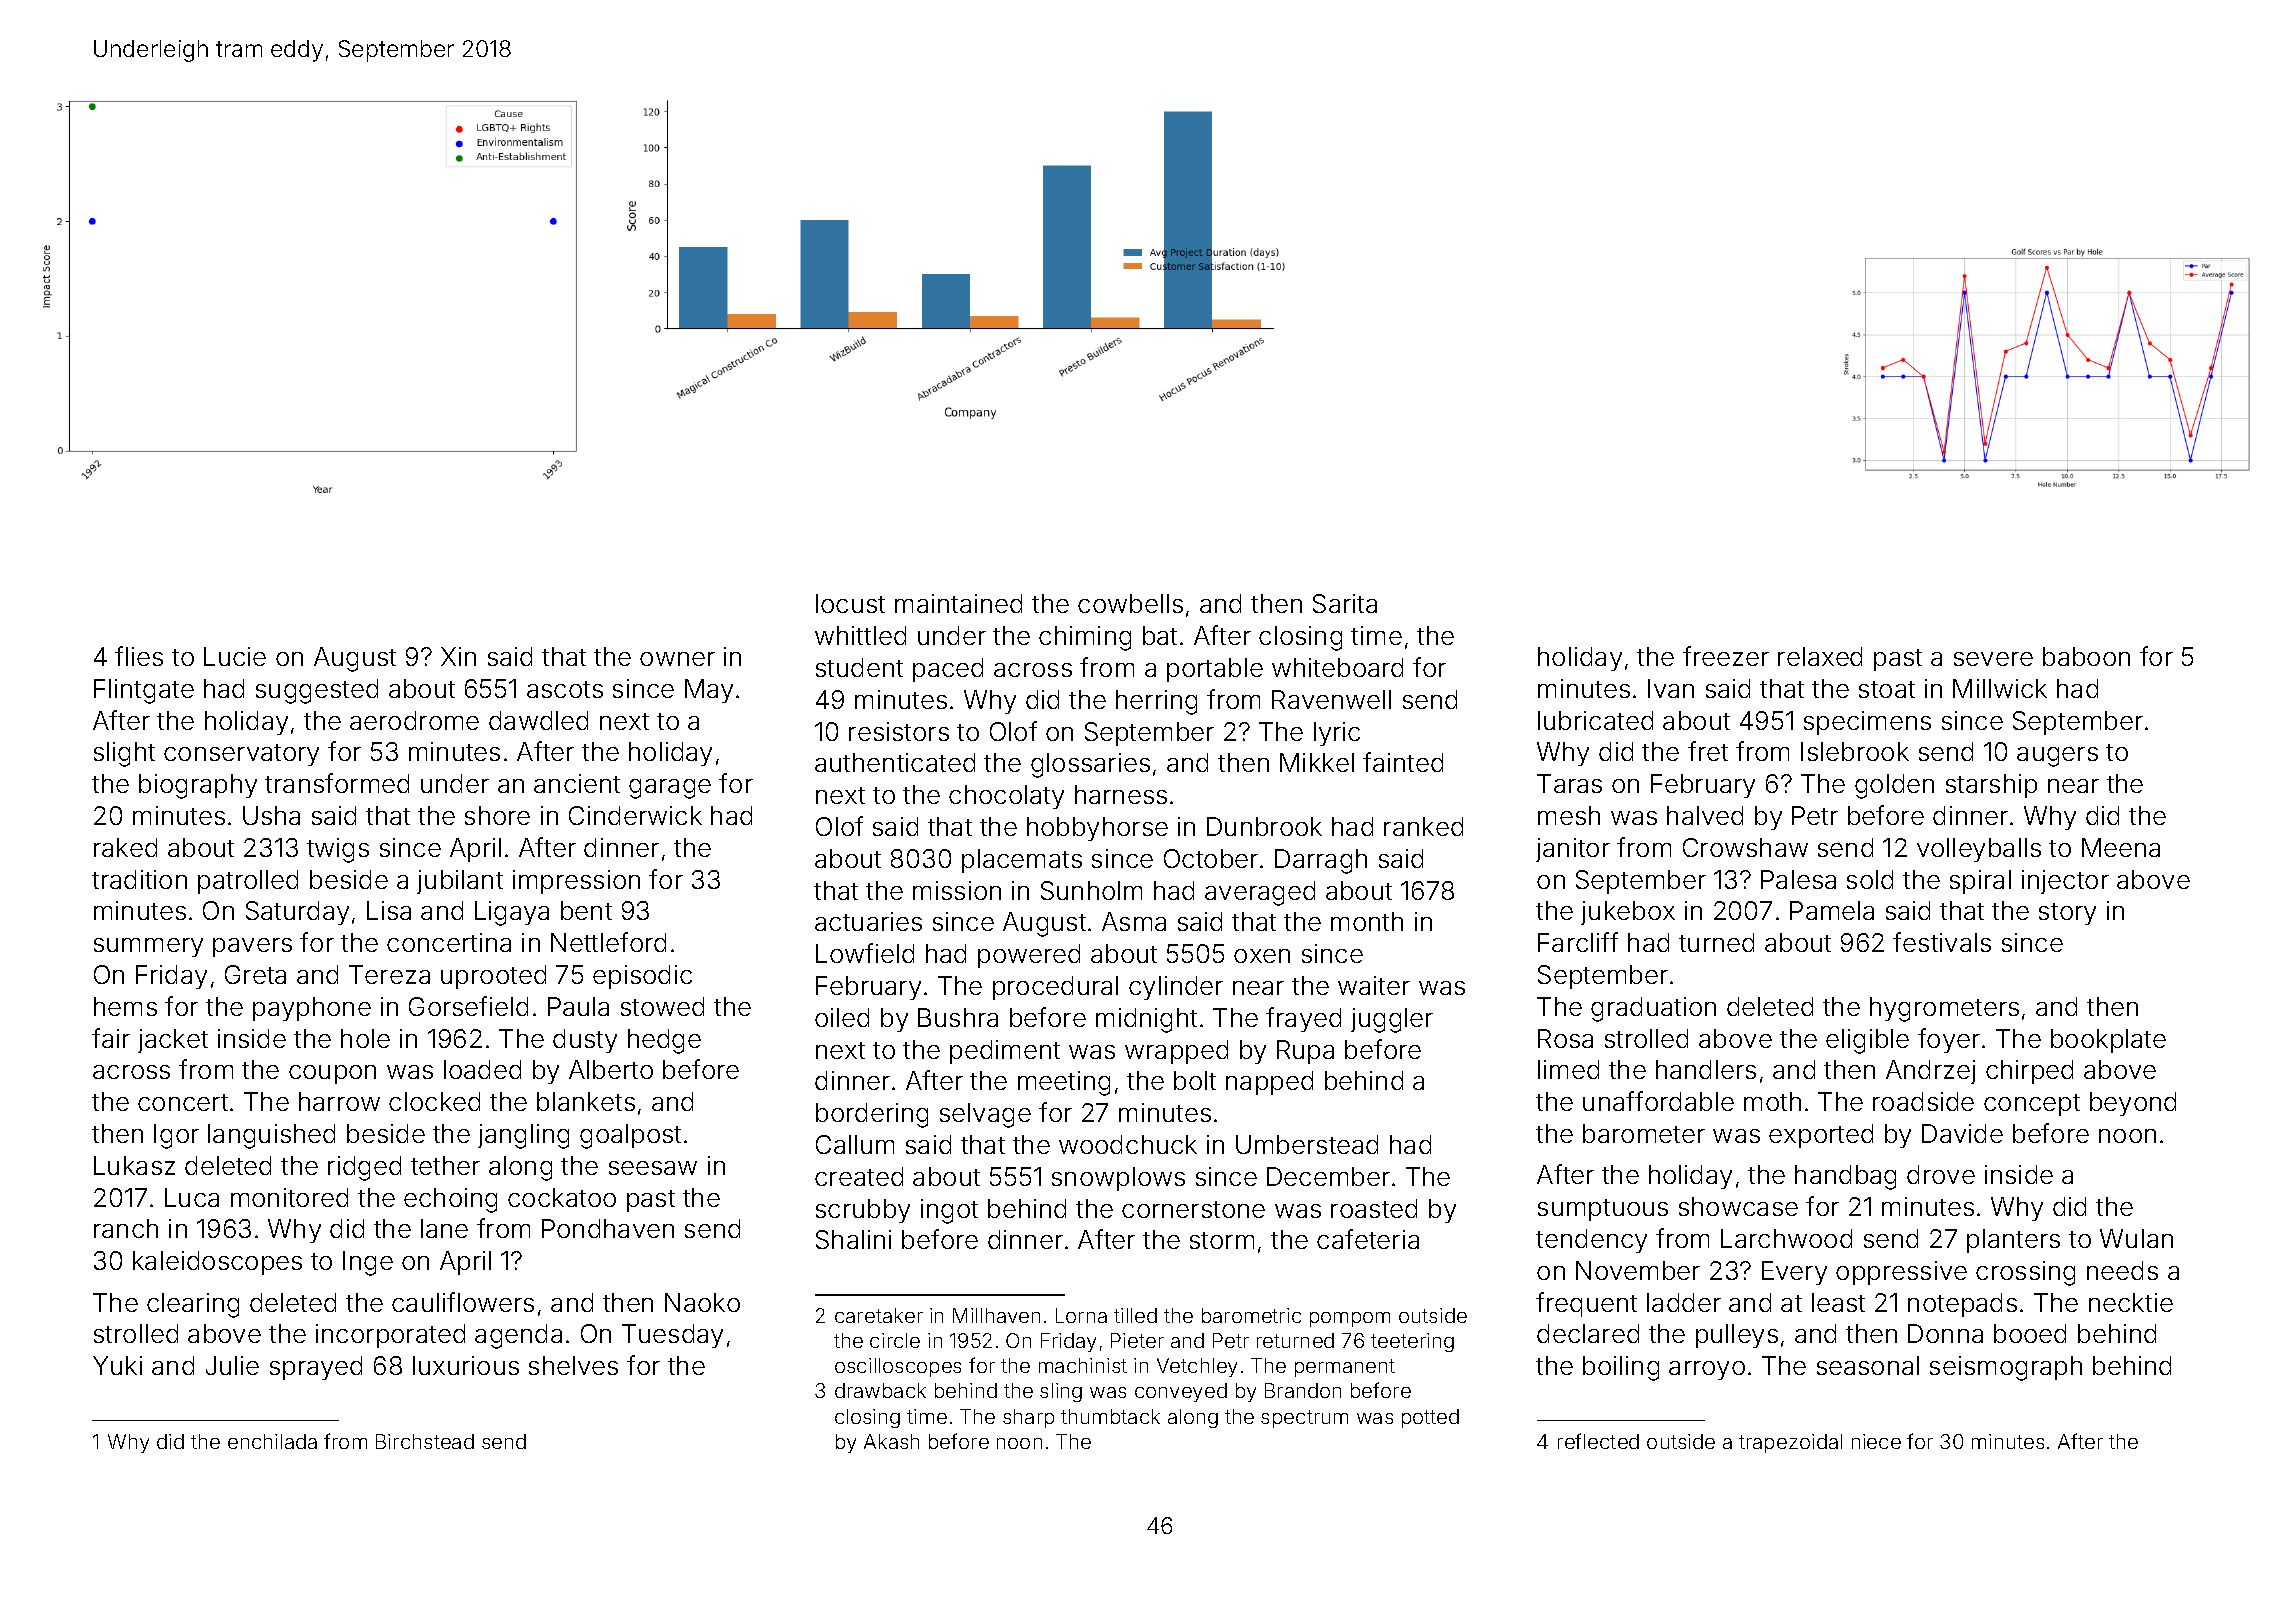 Image resolution: width=2292 pixels, height=1620 pixels. Describe the element at coordinates (434, 1101) in the screenshot. I see `clocked` at that location.
